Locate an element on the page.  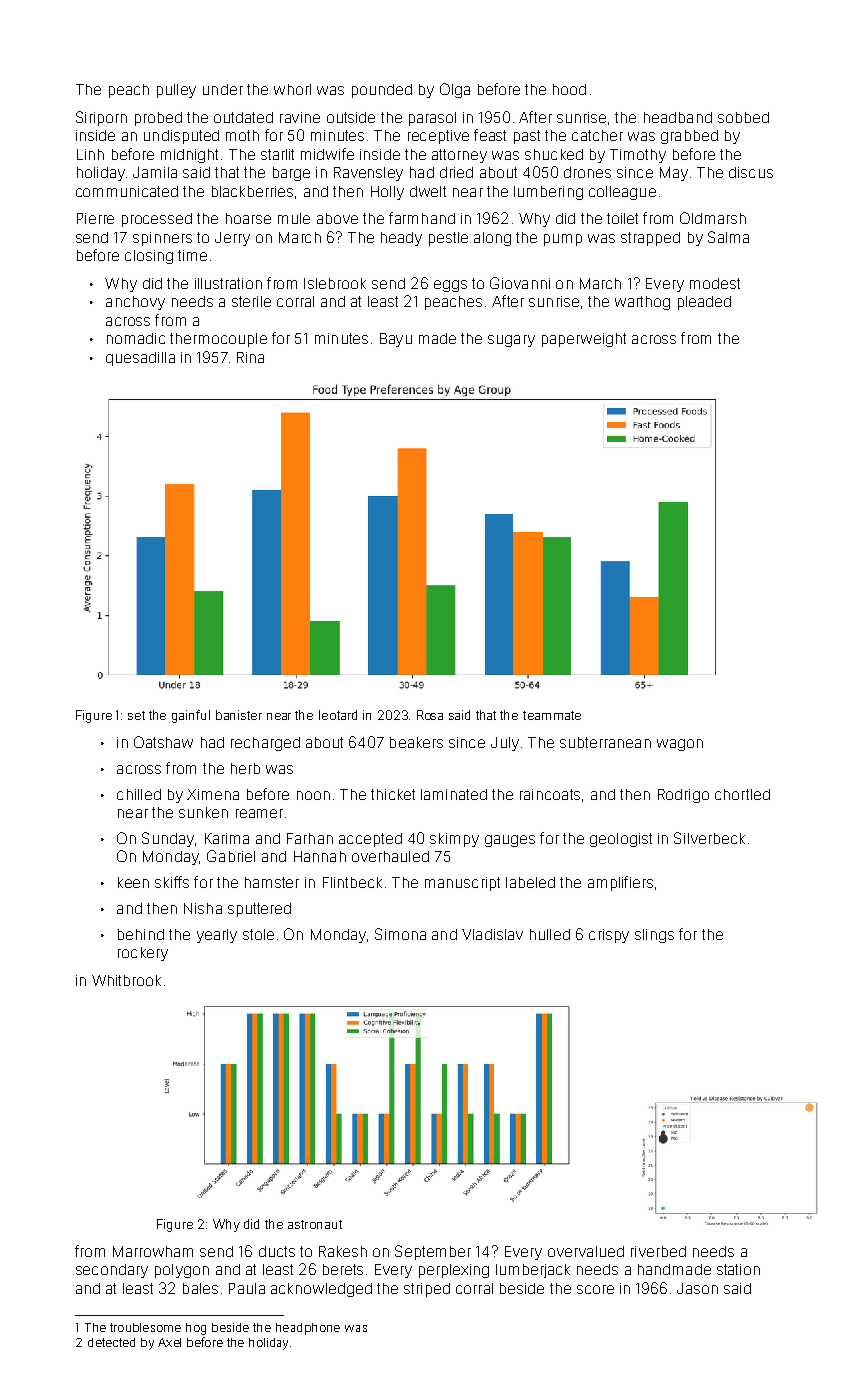
detected is located at coordinates (111, 1342).
